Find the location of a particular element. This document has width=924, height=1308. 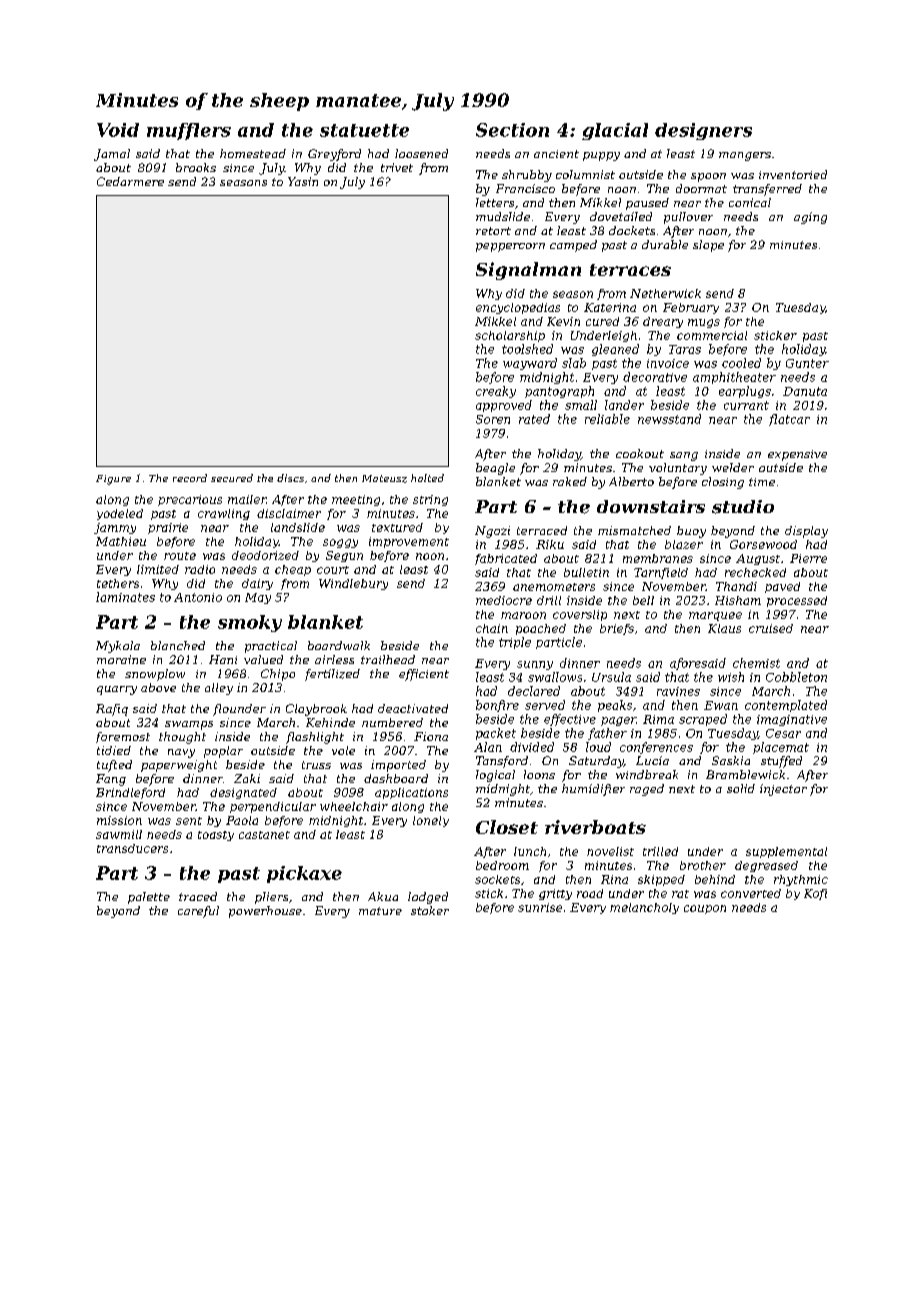

studio is located at coordinates (743, 507).
